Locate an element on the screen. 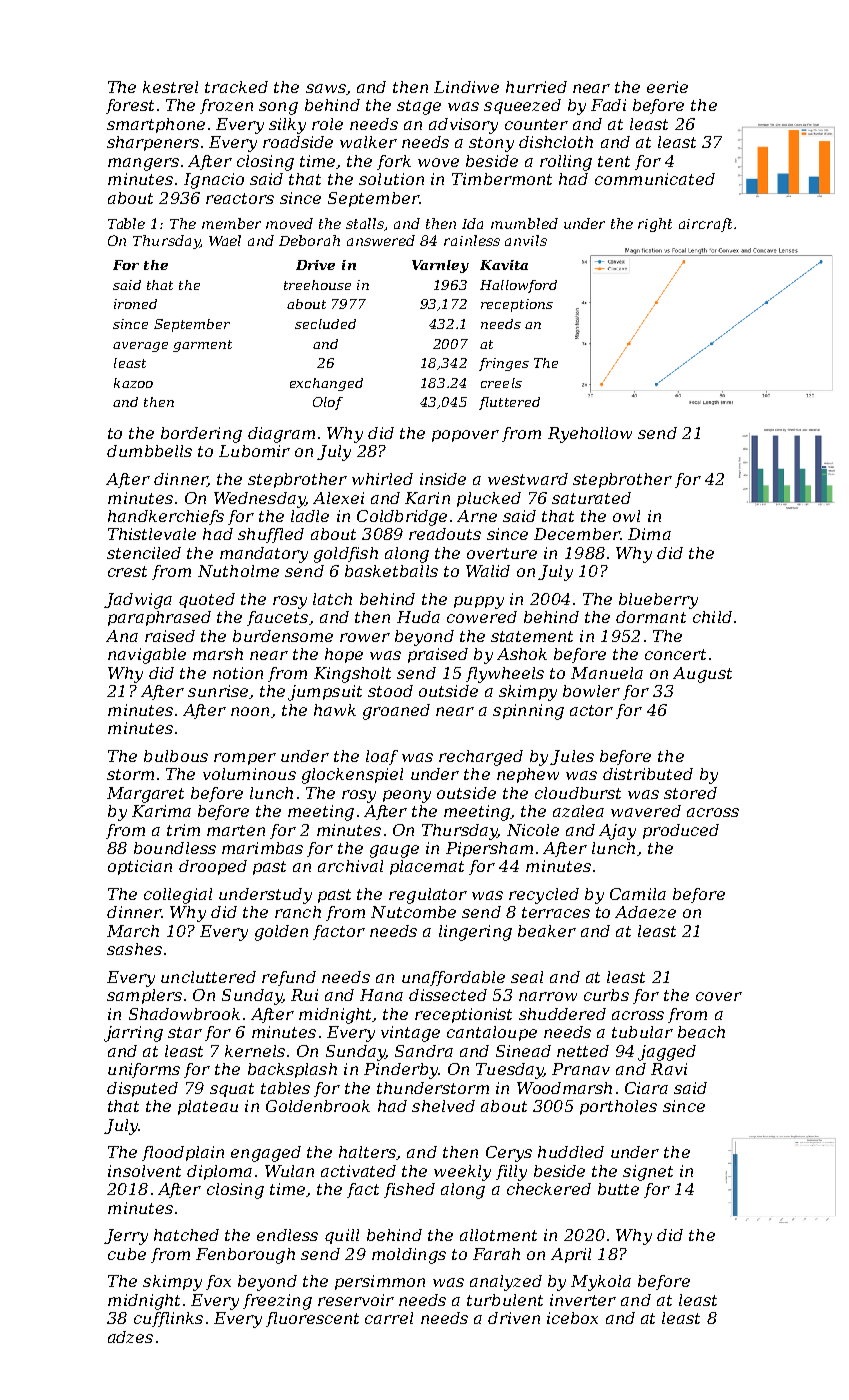 This screenshot has height=1400, width=849. allotment is located at coordinates (498, 1235).
